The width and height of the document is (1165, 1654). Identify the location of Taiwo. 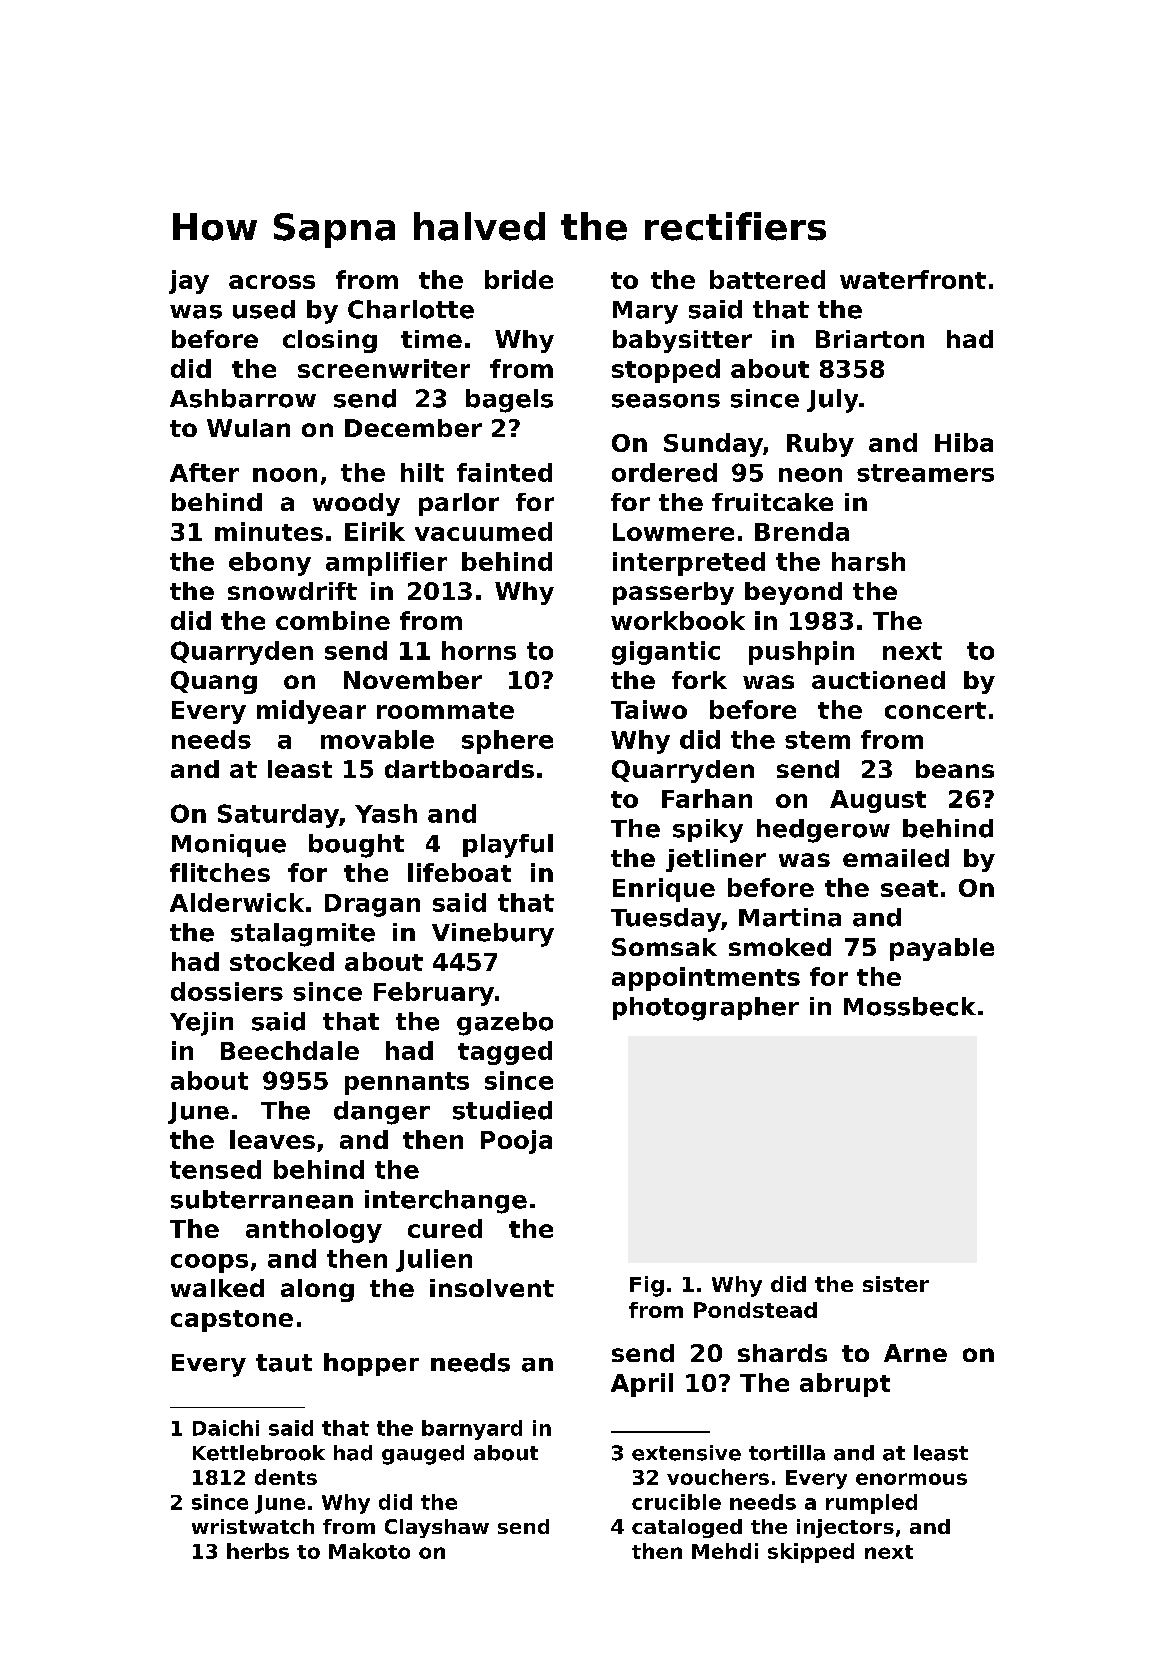
(649, 709).
